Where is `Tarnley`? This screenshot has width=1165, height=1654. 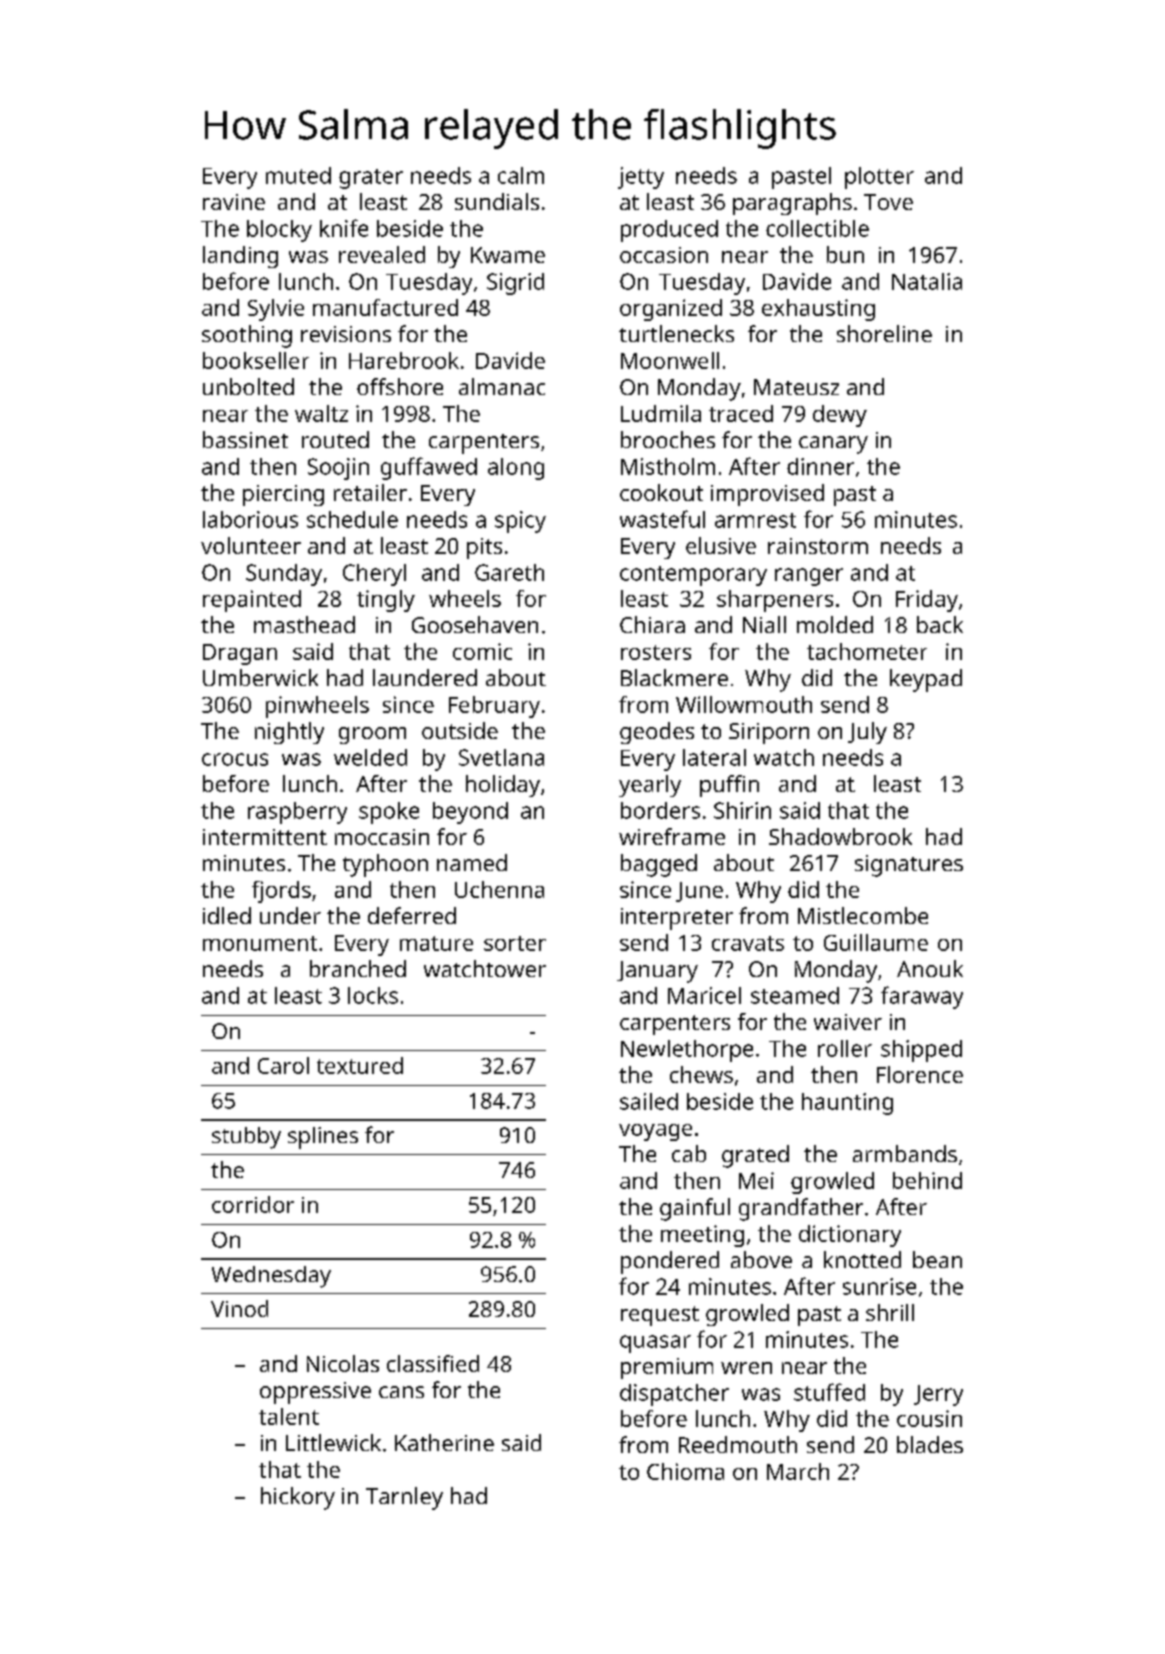 Tarnley is located at coordinates (404, 1498).
